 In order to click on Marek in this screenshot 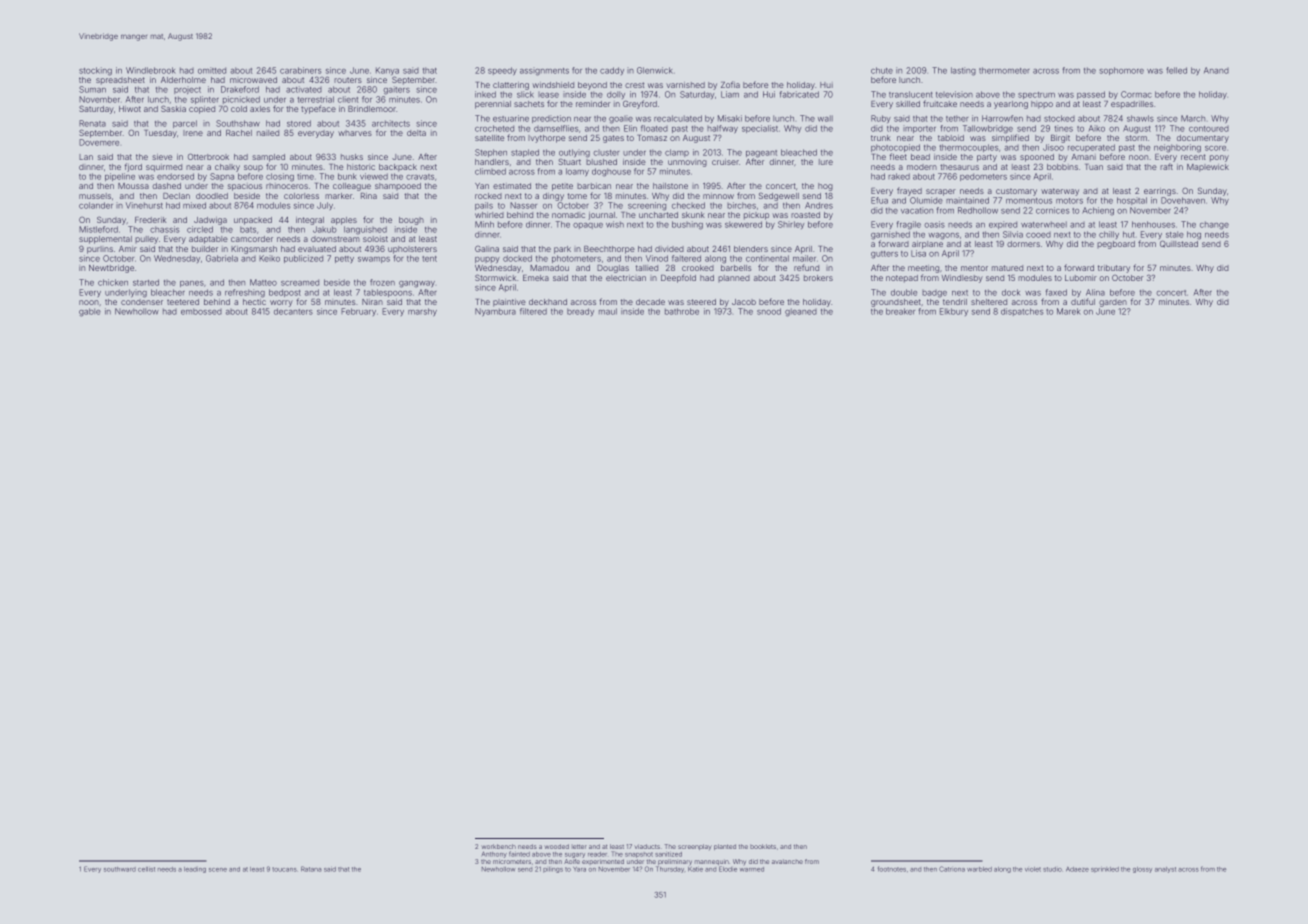, I will do `click(1069, 311)`.
